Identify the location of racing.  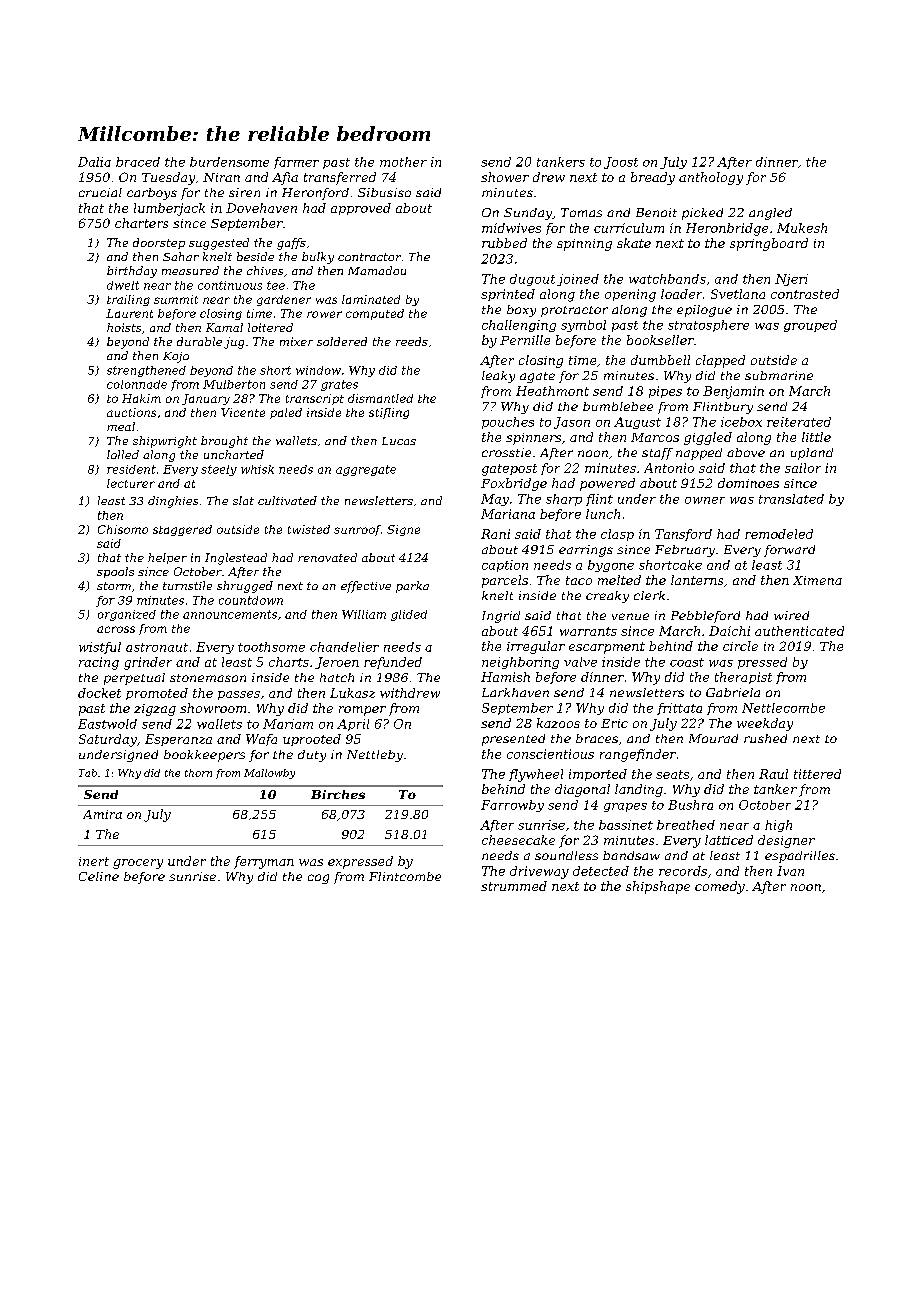
(99, 663).
